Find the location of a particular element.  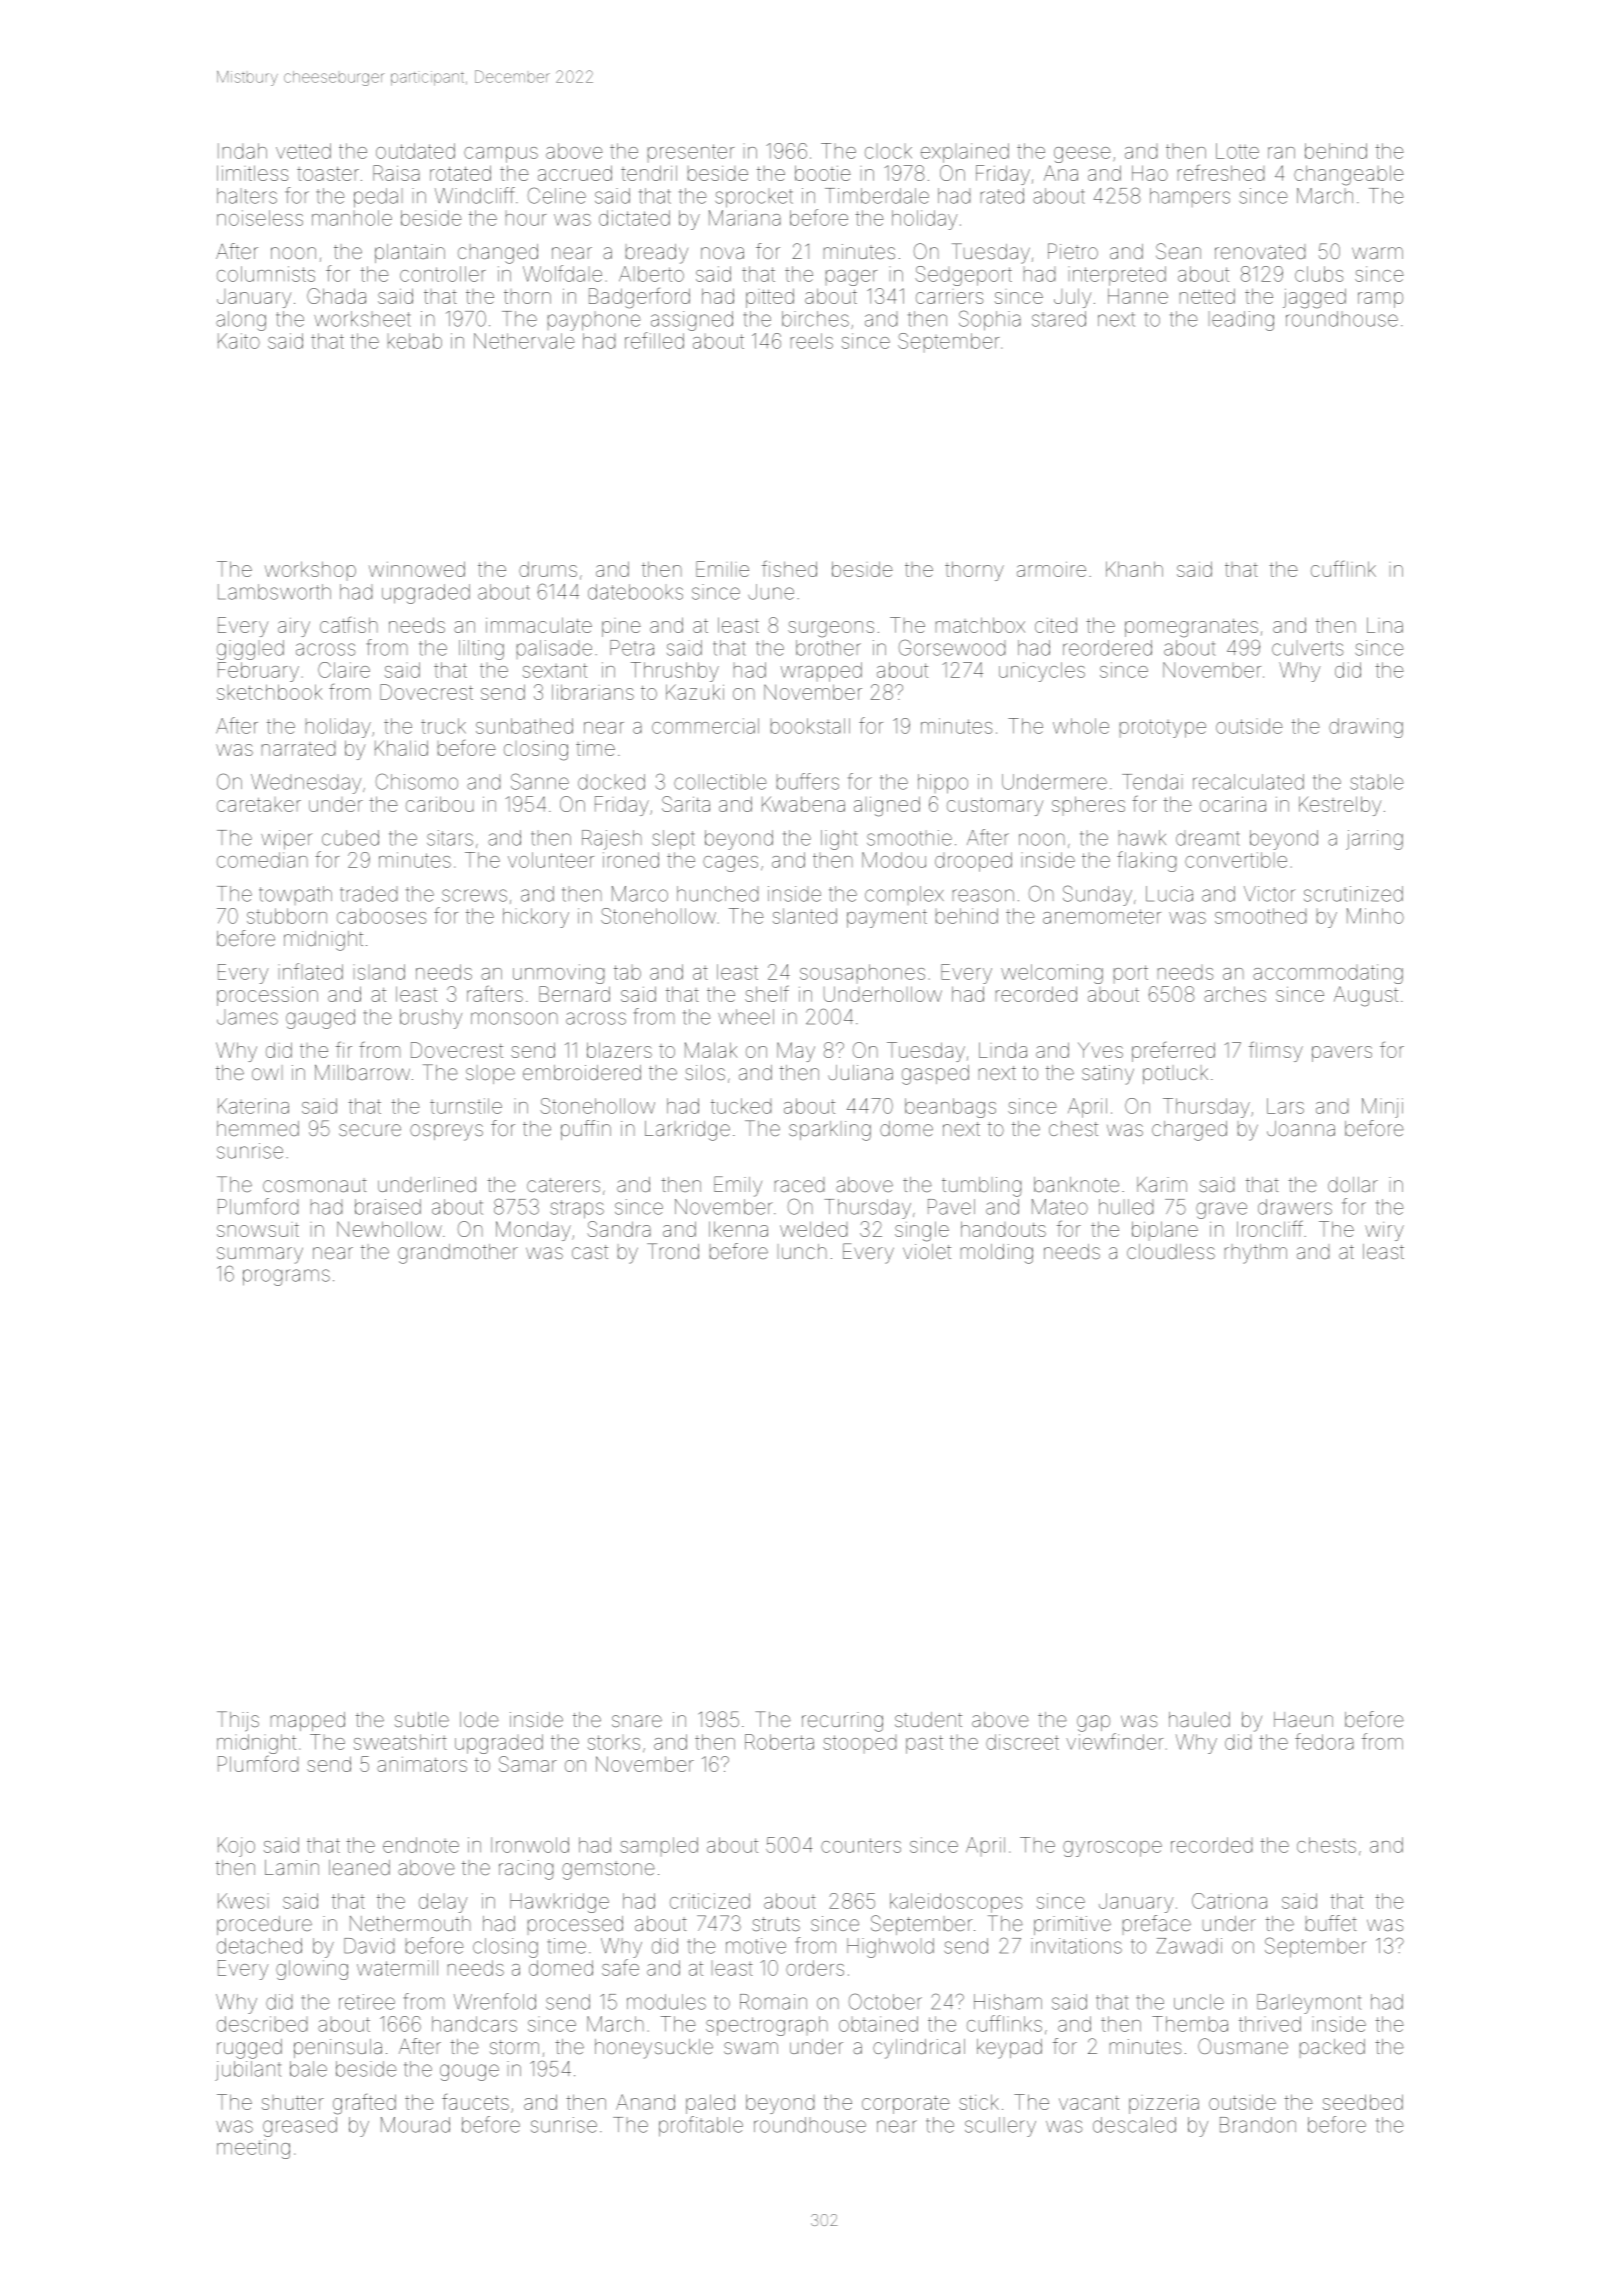

Ironcliff is located at coordinates (1270, 1228).
